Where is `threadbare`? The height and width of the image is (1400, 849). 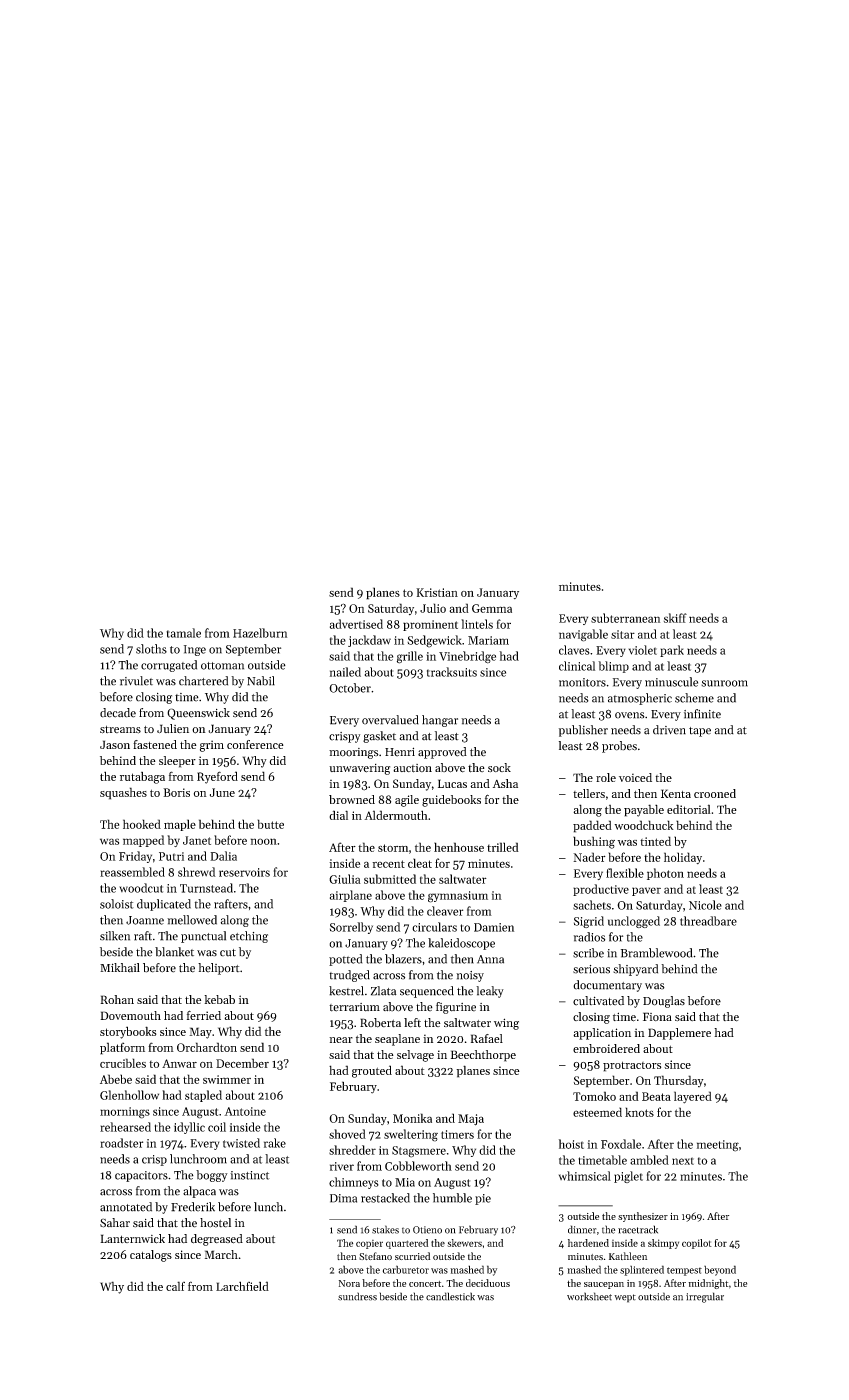
threadbare is located at coordinates (708, 921).
